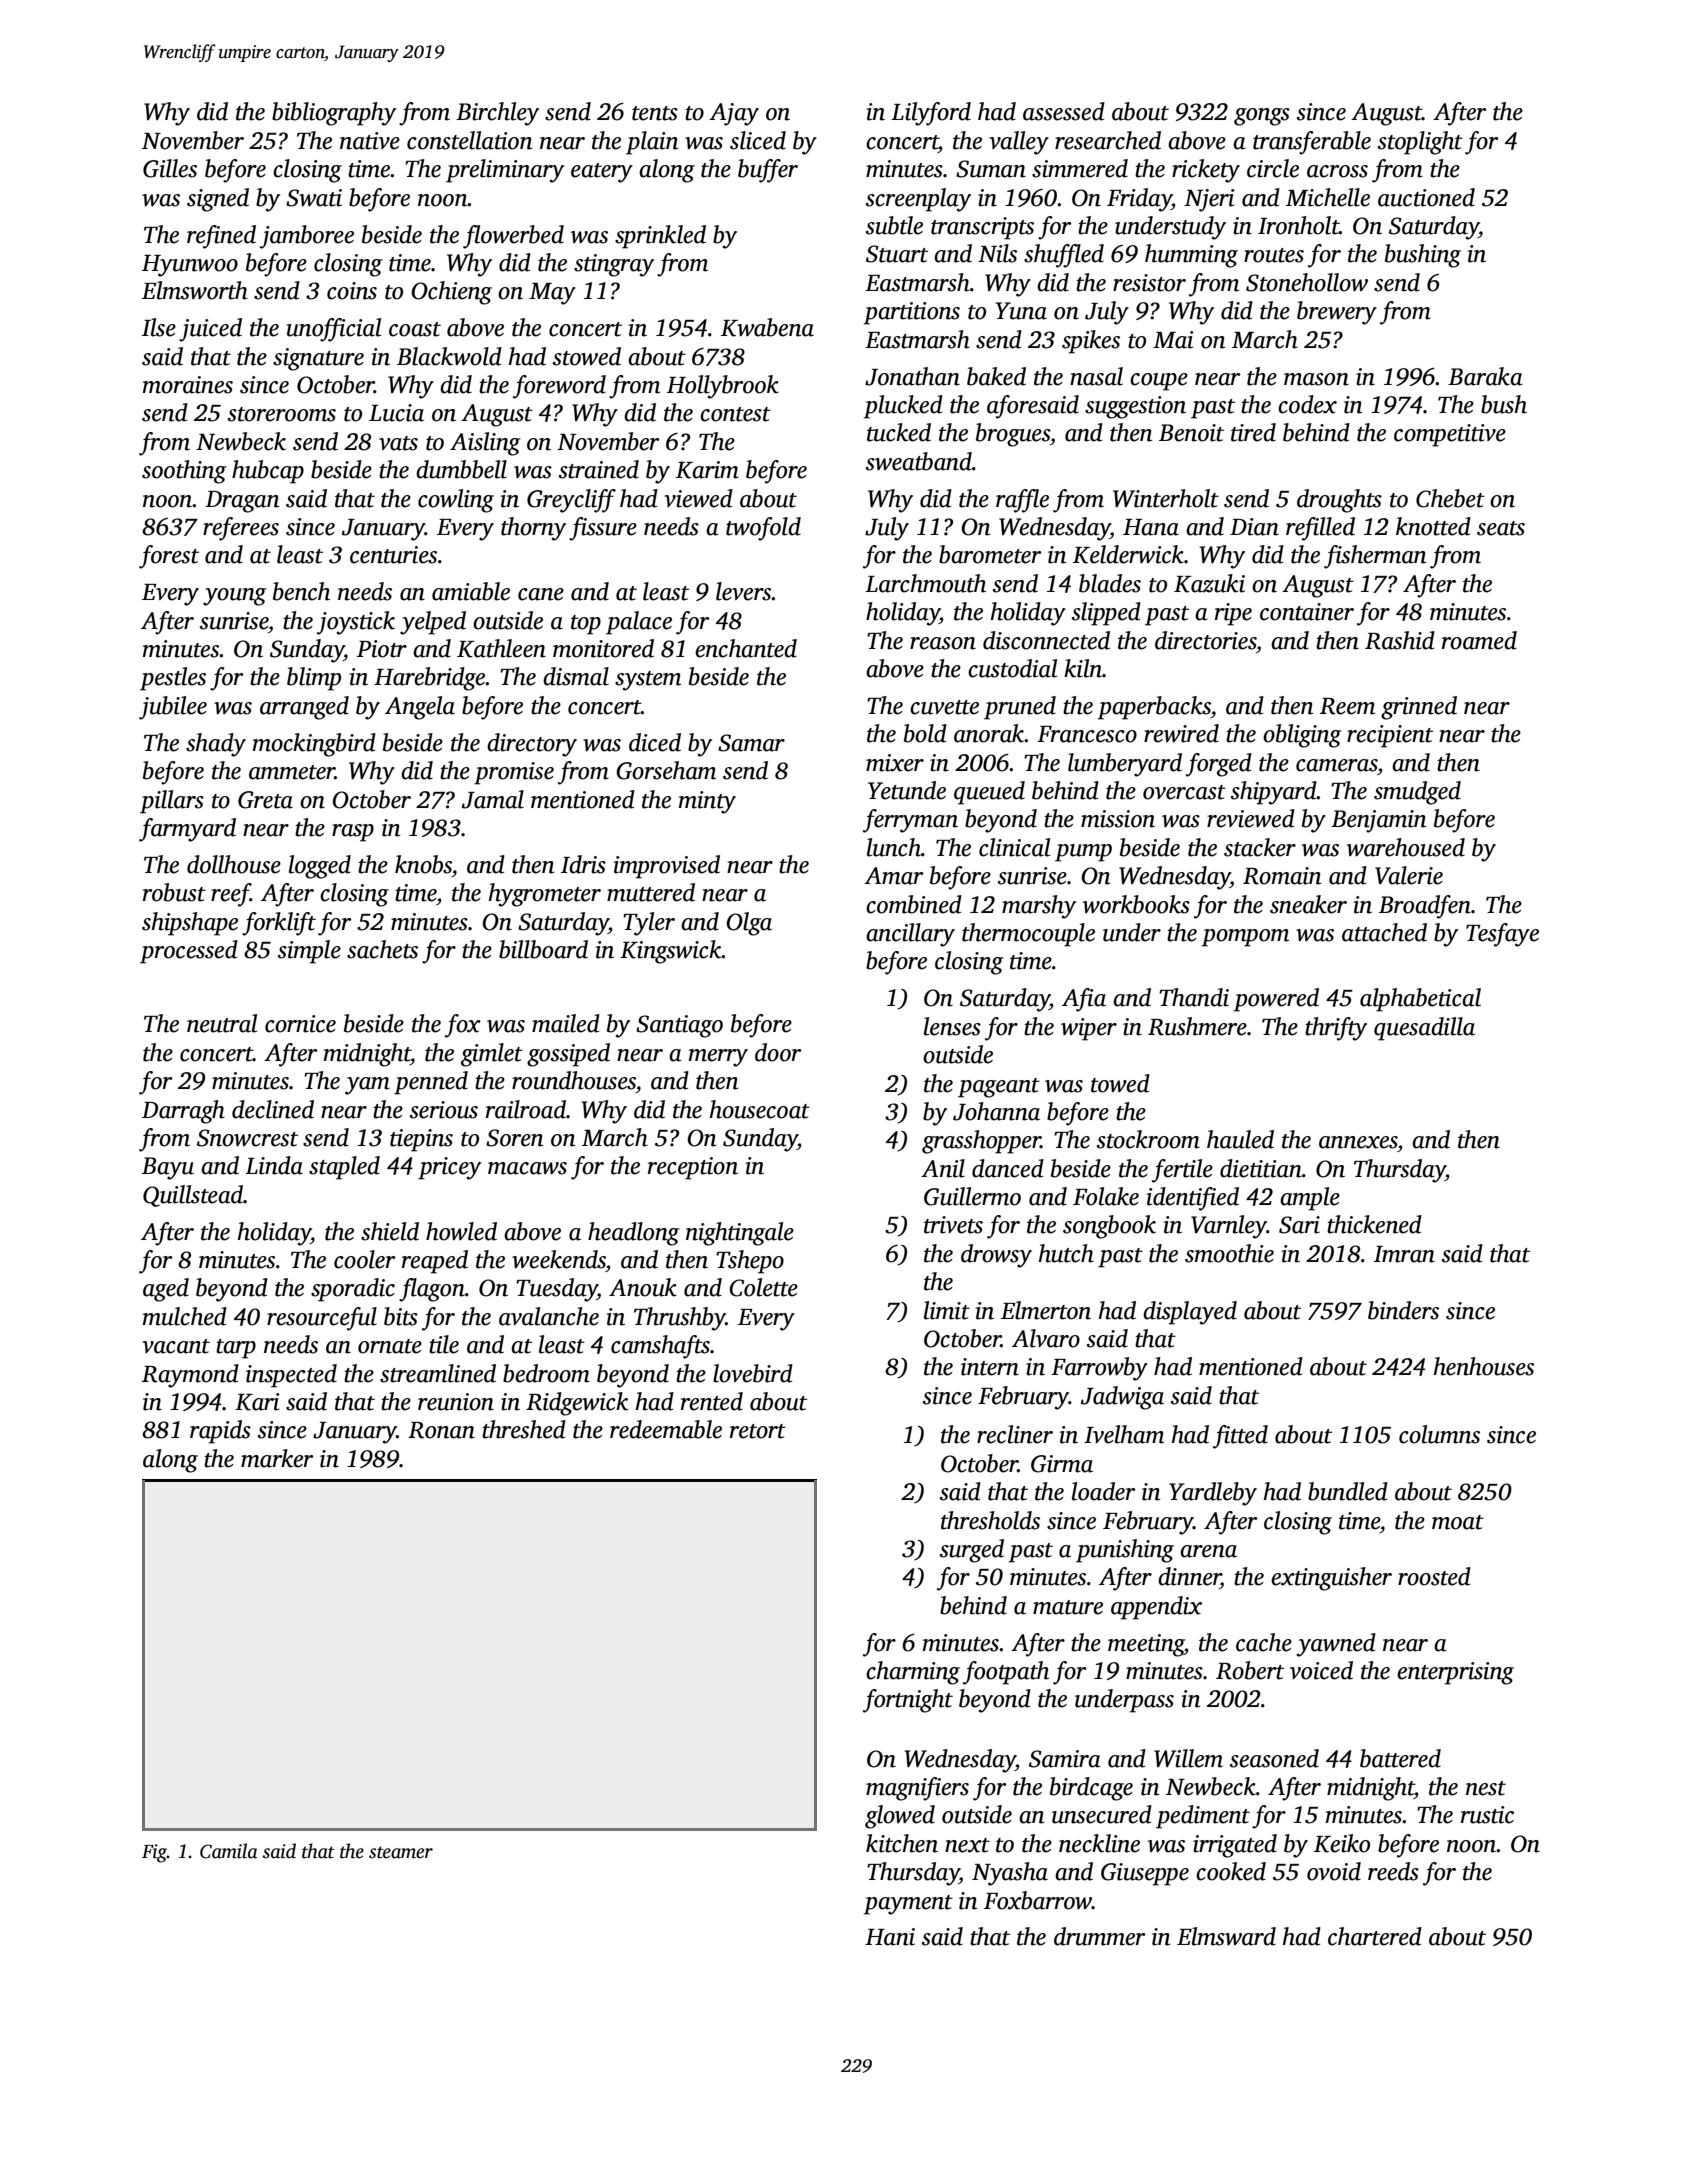  What do you see at coordinates (195, 290) in the screenshot?
I see `Elmsworth` at bounding box center [195, 290].
